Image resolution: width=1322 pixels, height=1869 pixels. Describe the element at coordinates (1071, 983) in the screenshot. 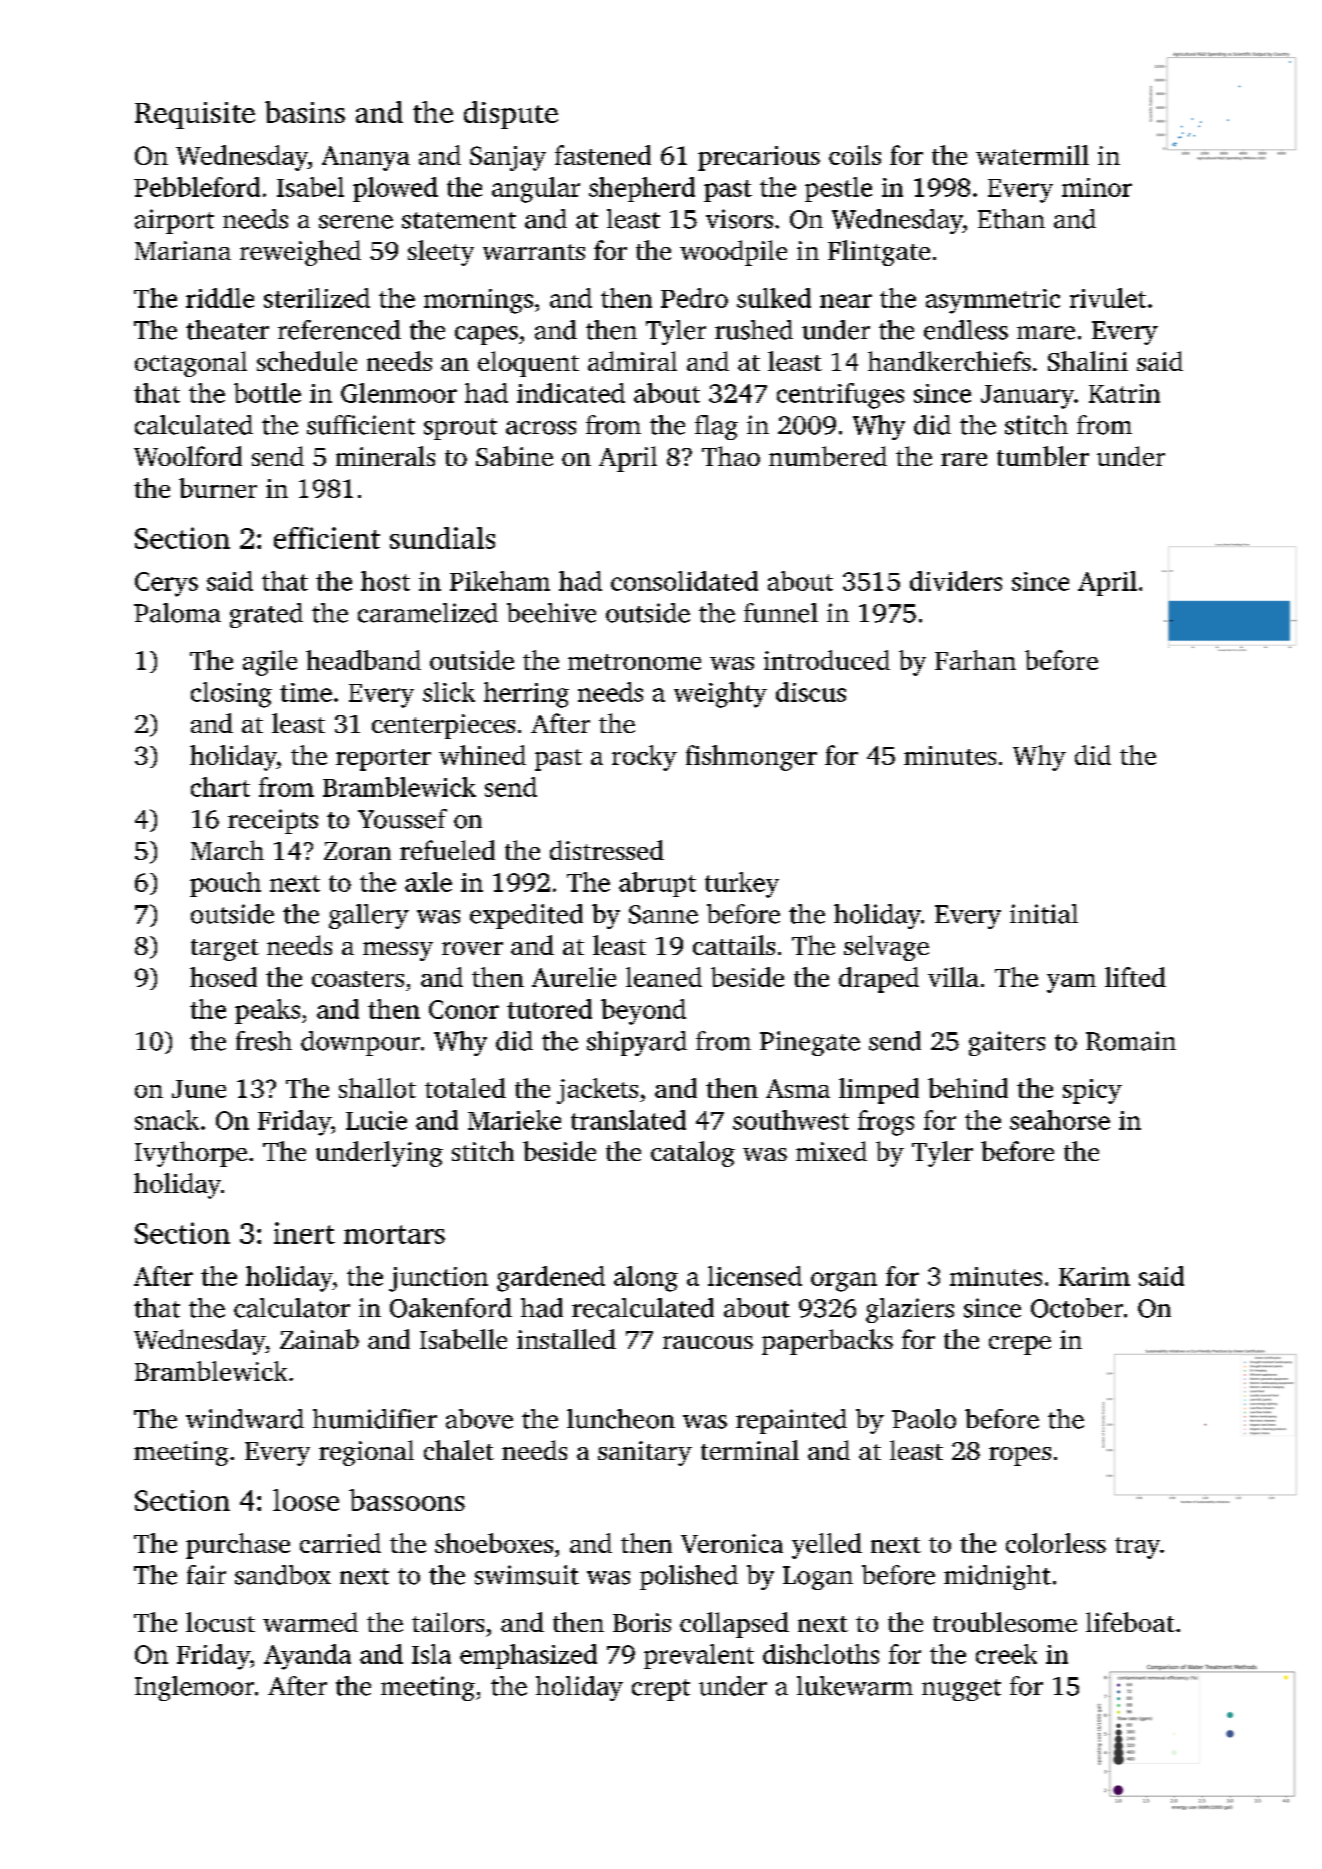

I see `yam` at that location.
